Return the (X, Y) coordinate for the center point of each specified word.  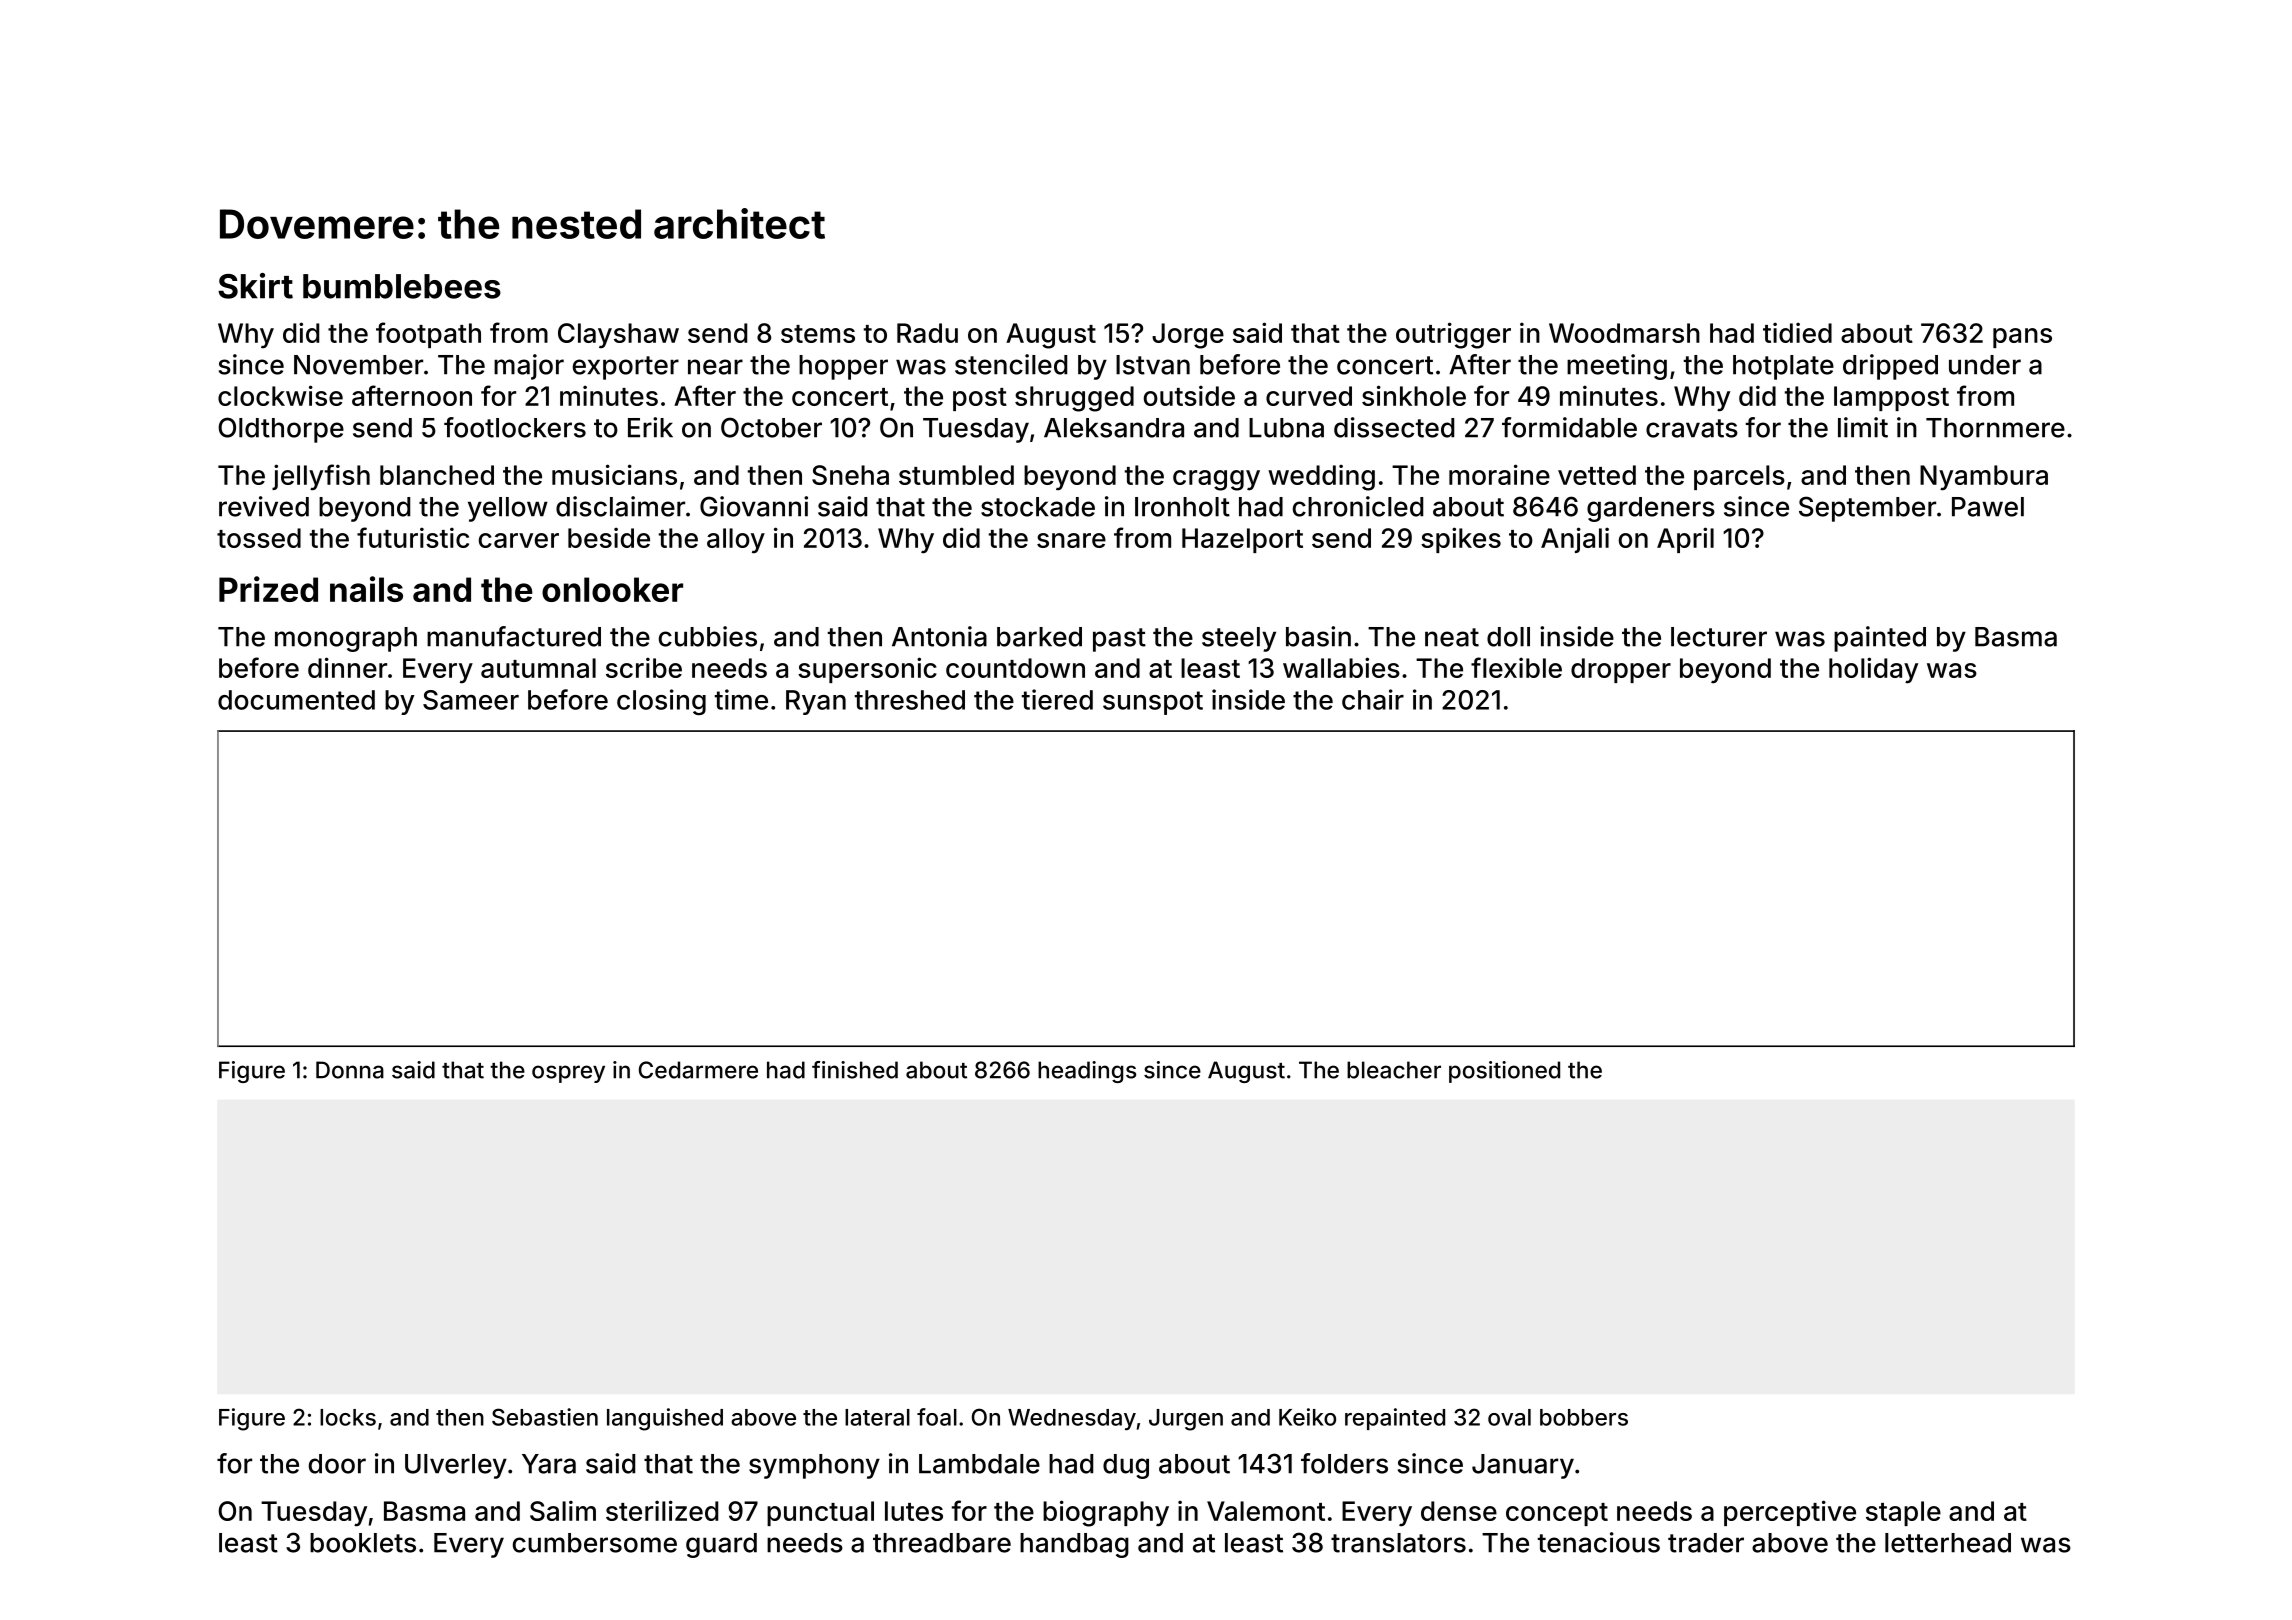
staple (1903, 1513)
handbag (1074, 1545)
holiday (1873, 670)
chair (1373, 699)
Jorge (1188, 336)
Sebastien (545, 1417)
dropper (1621, 670)
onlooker (612, 589)
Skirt (255, 286)
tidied (1797, 332)
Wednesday (1072, 1419)
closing (661, 702)
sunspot (1153, 703)
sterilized (662, 1510)
